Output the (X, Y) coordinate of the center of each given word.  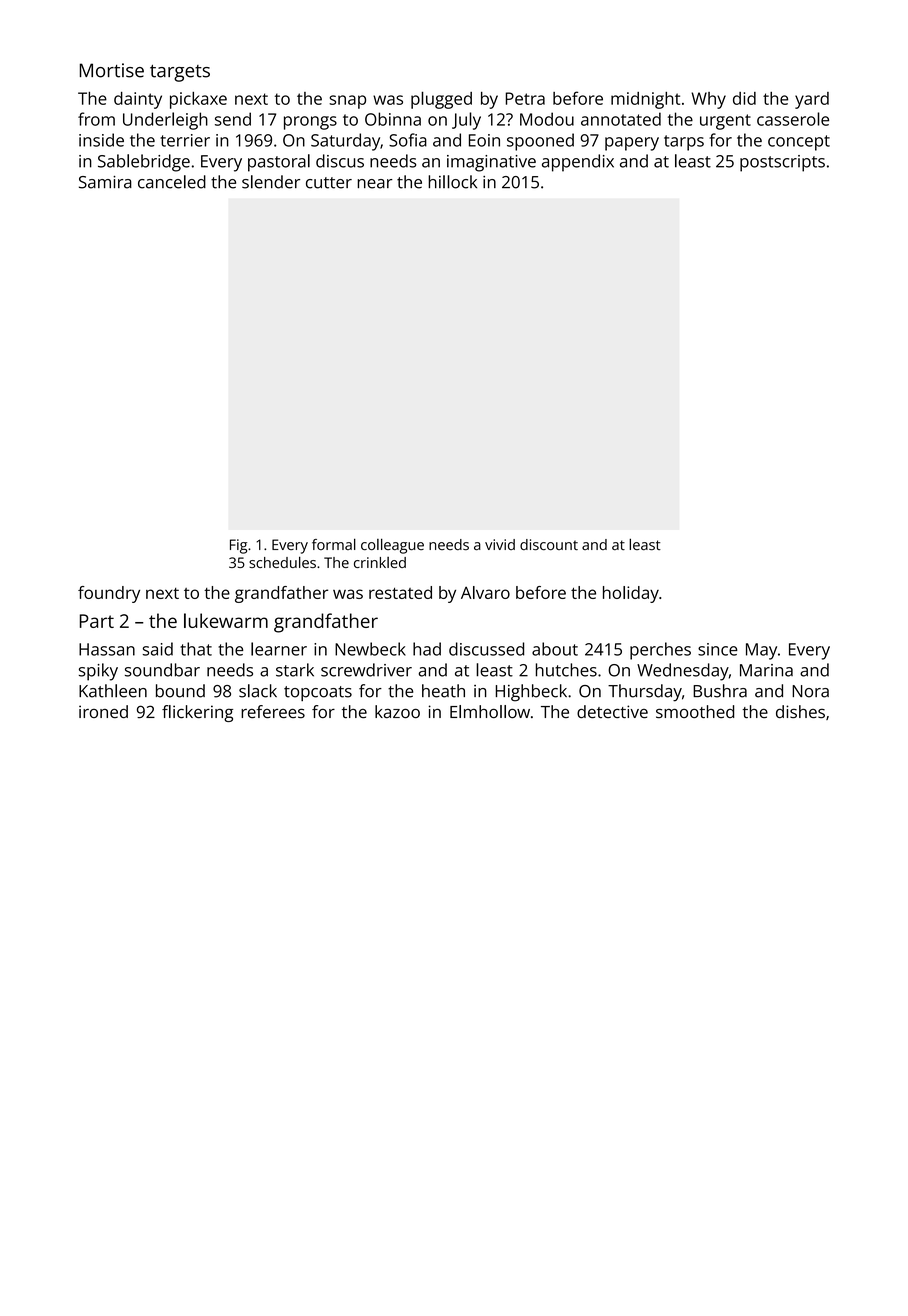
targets (180, 73)
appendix (578, 163)
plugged (441, 100)
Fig (238, 546)
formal (334, 544)
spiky (98, 672)
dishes (800, 712)
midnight (645, 100)
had (427, 649)
